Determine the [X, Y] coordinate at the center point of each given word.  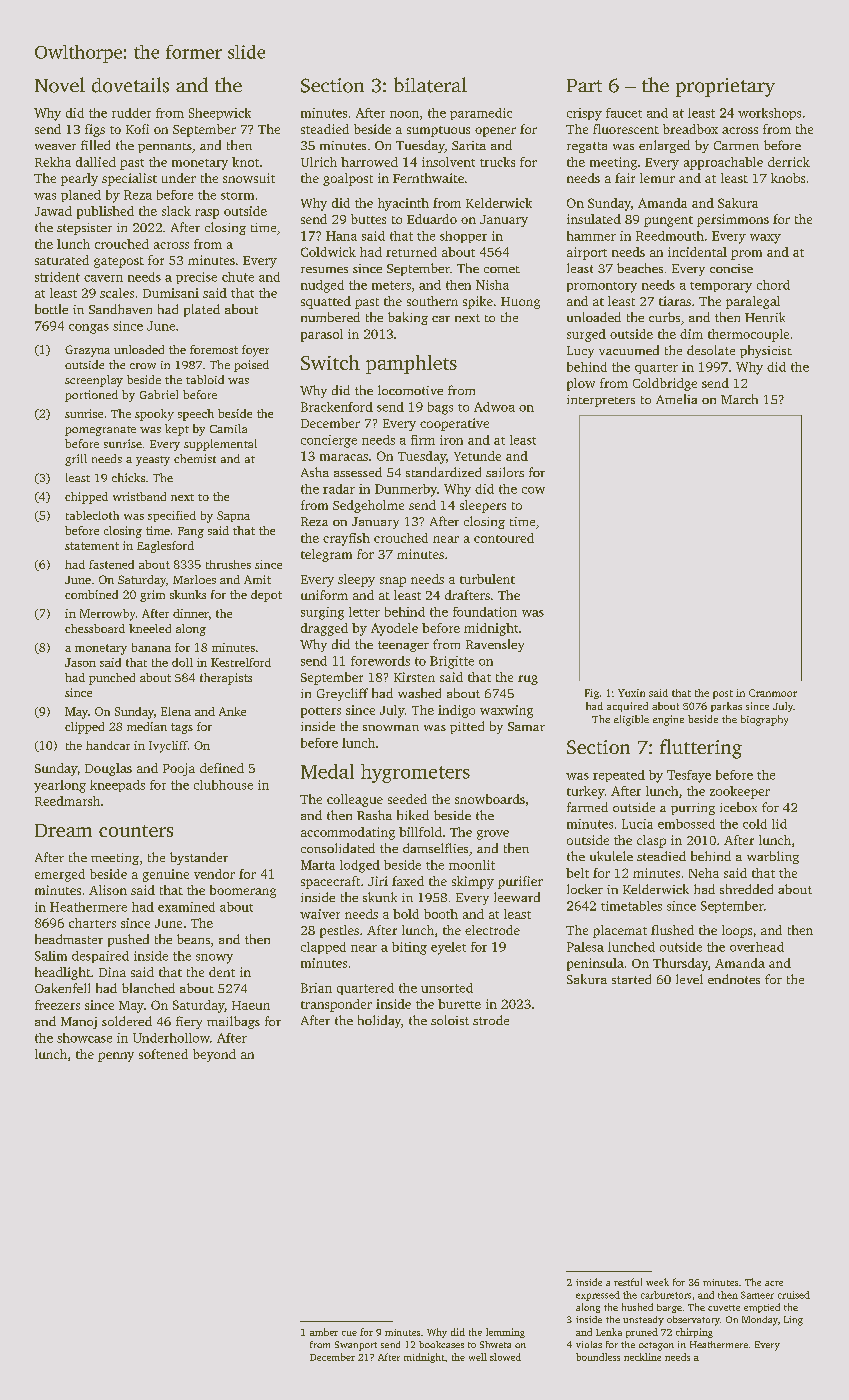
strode [491, 1020]
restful [628, 1282]
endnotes [734, 979]
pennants [165, 148]
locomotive [410, 390]
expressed [598, 1296]
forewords [380, 661]
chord [773, 285]
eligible [631, 720]
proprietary [725, 87]
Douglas [108, 769]
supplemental [220, 445]
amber [324, 1332]
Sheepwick [220, 114]
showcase [84, 1038]
